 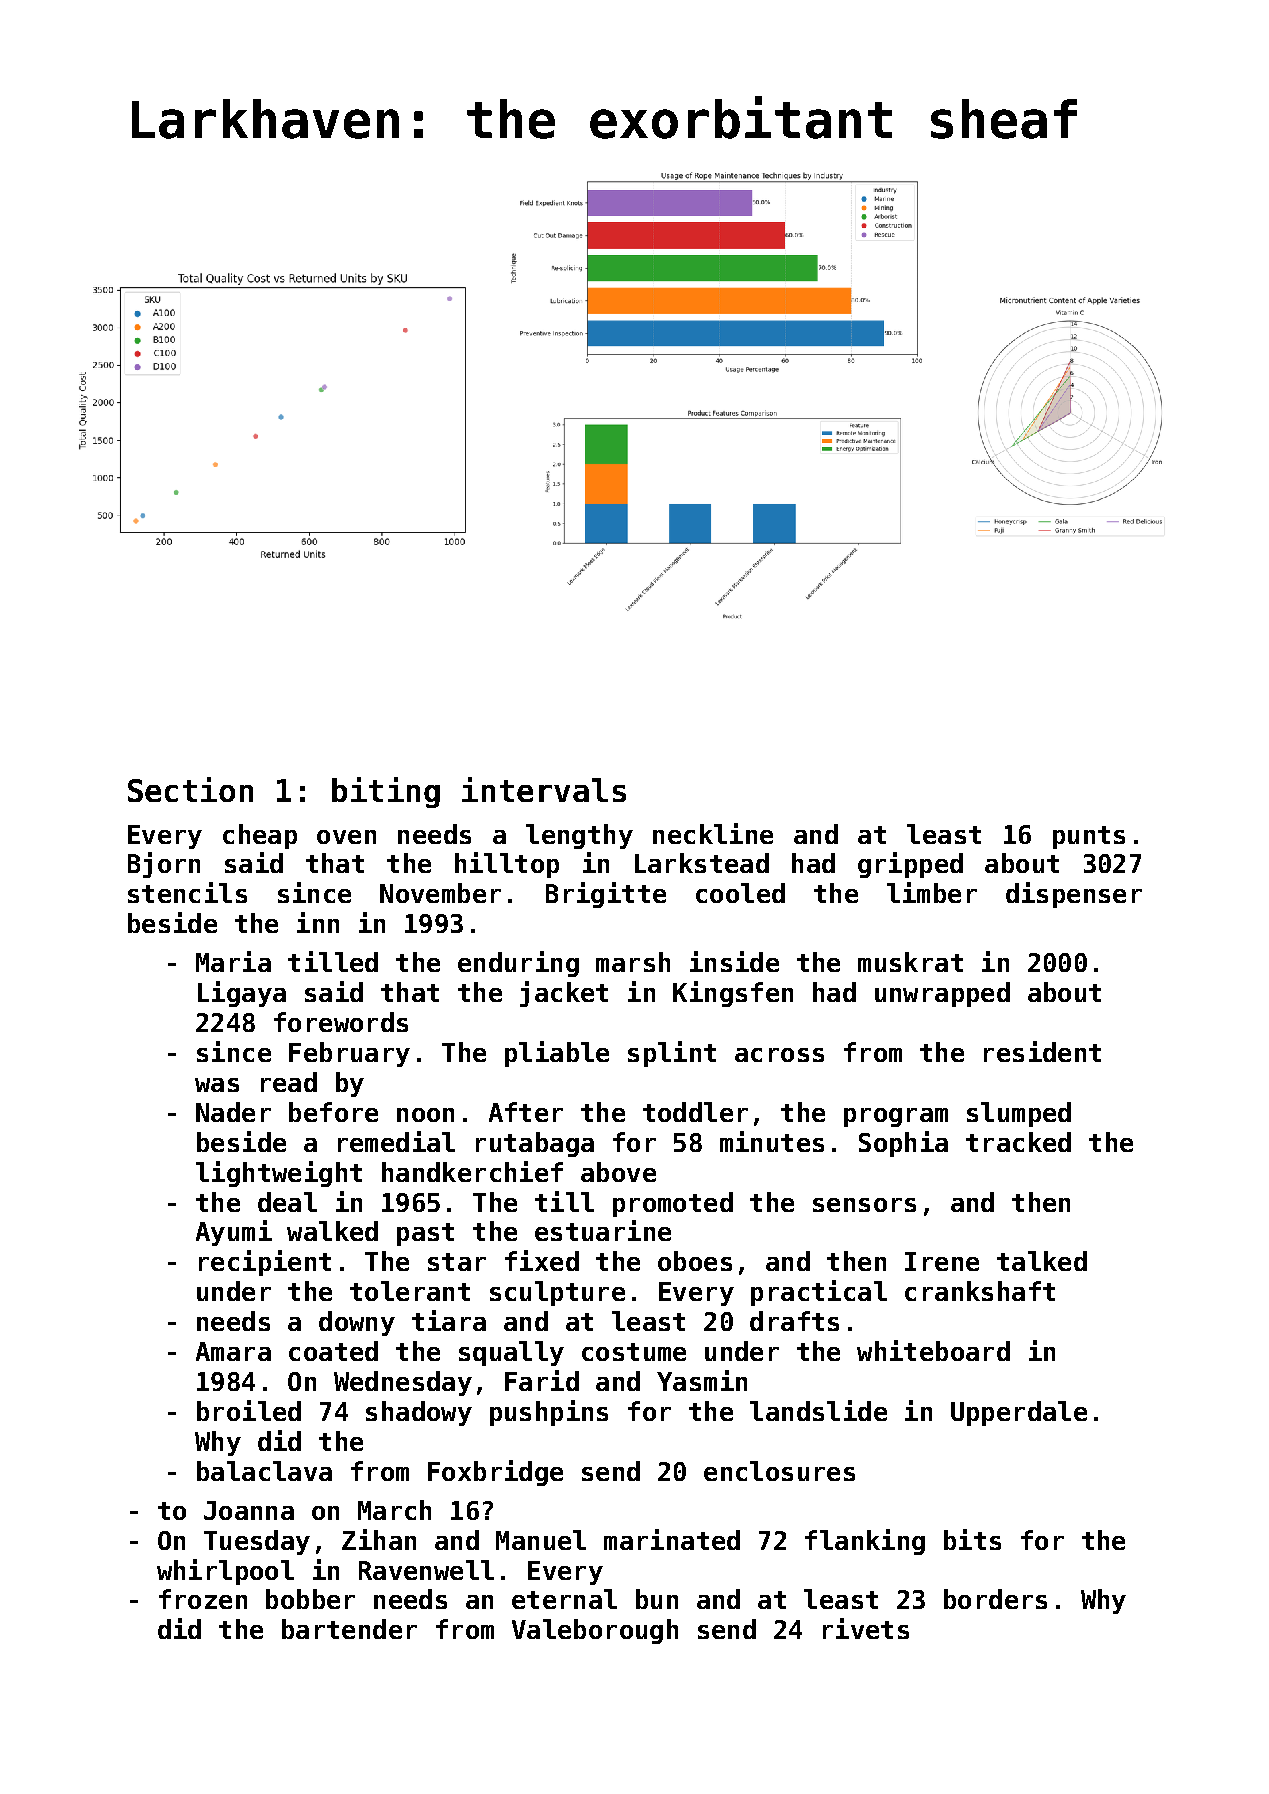 I want to click on unwrapped, so click(x=942, y=994).
